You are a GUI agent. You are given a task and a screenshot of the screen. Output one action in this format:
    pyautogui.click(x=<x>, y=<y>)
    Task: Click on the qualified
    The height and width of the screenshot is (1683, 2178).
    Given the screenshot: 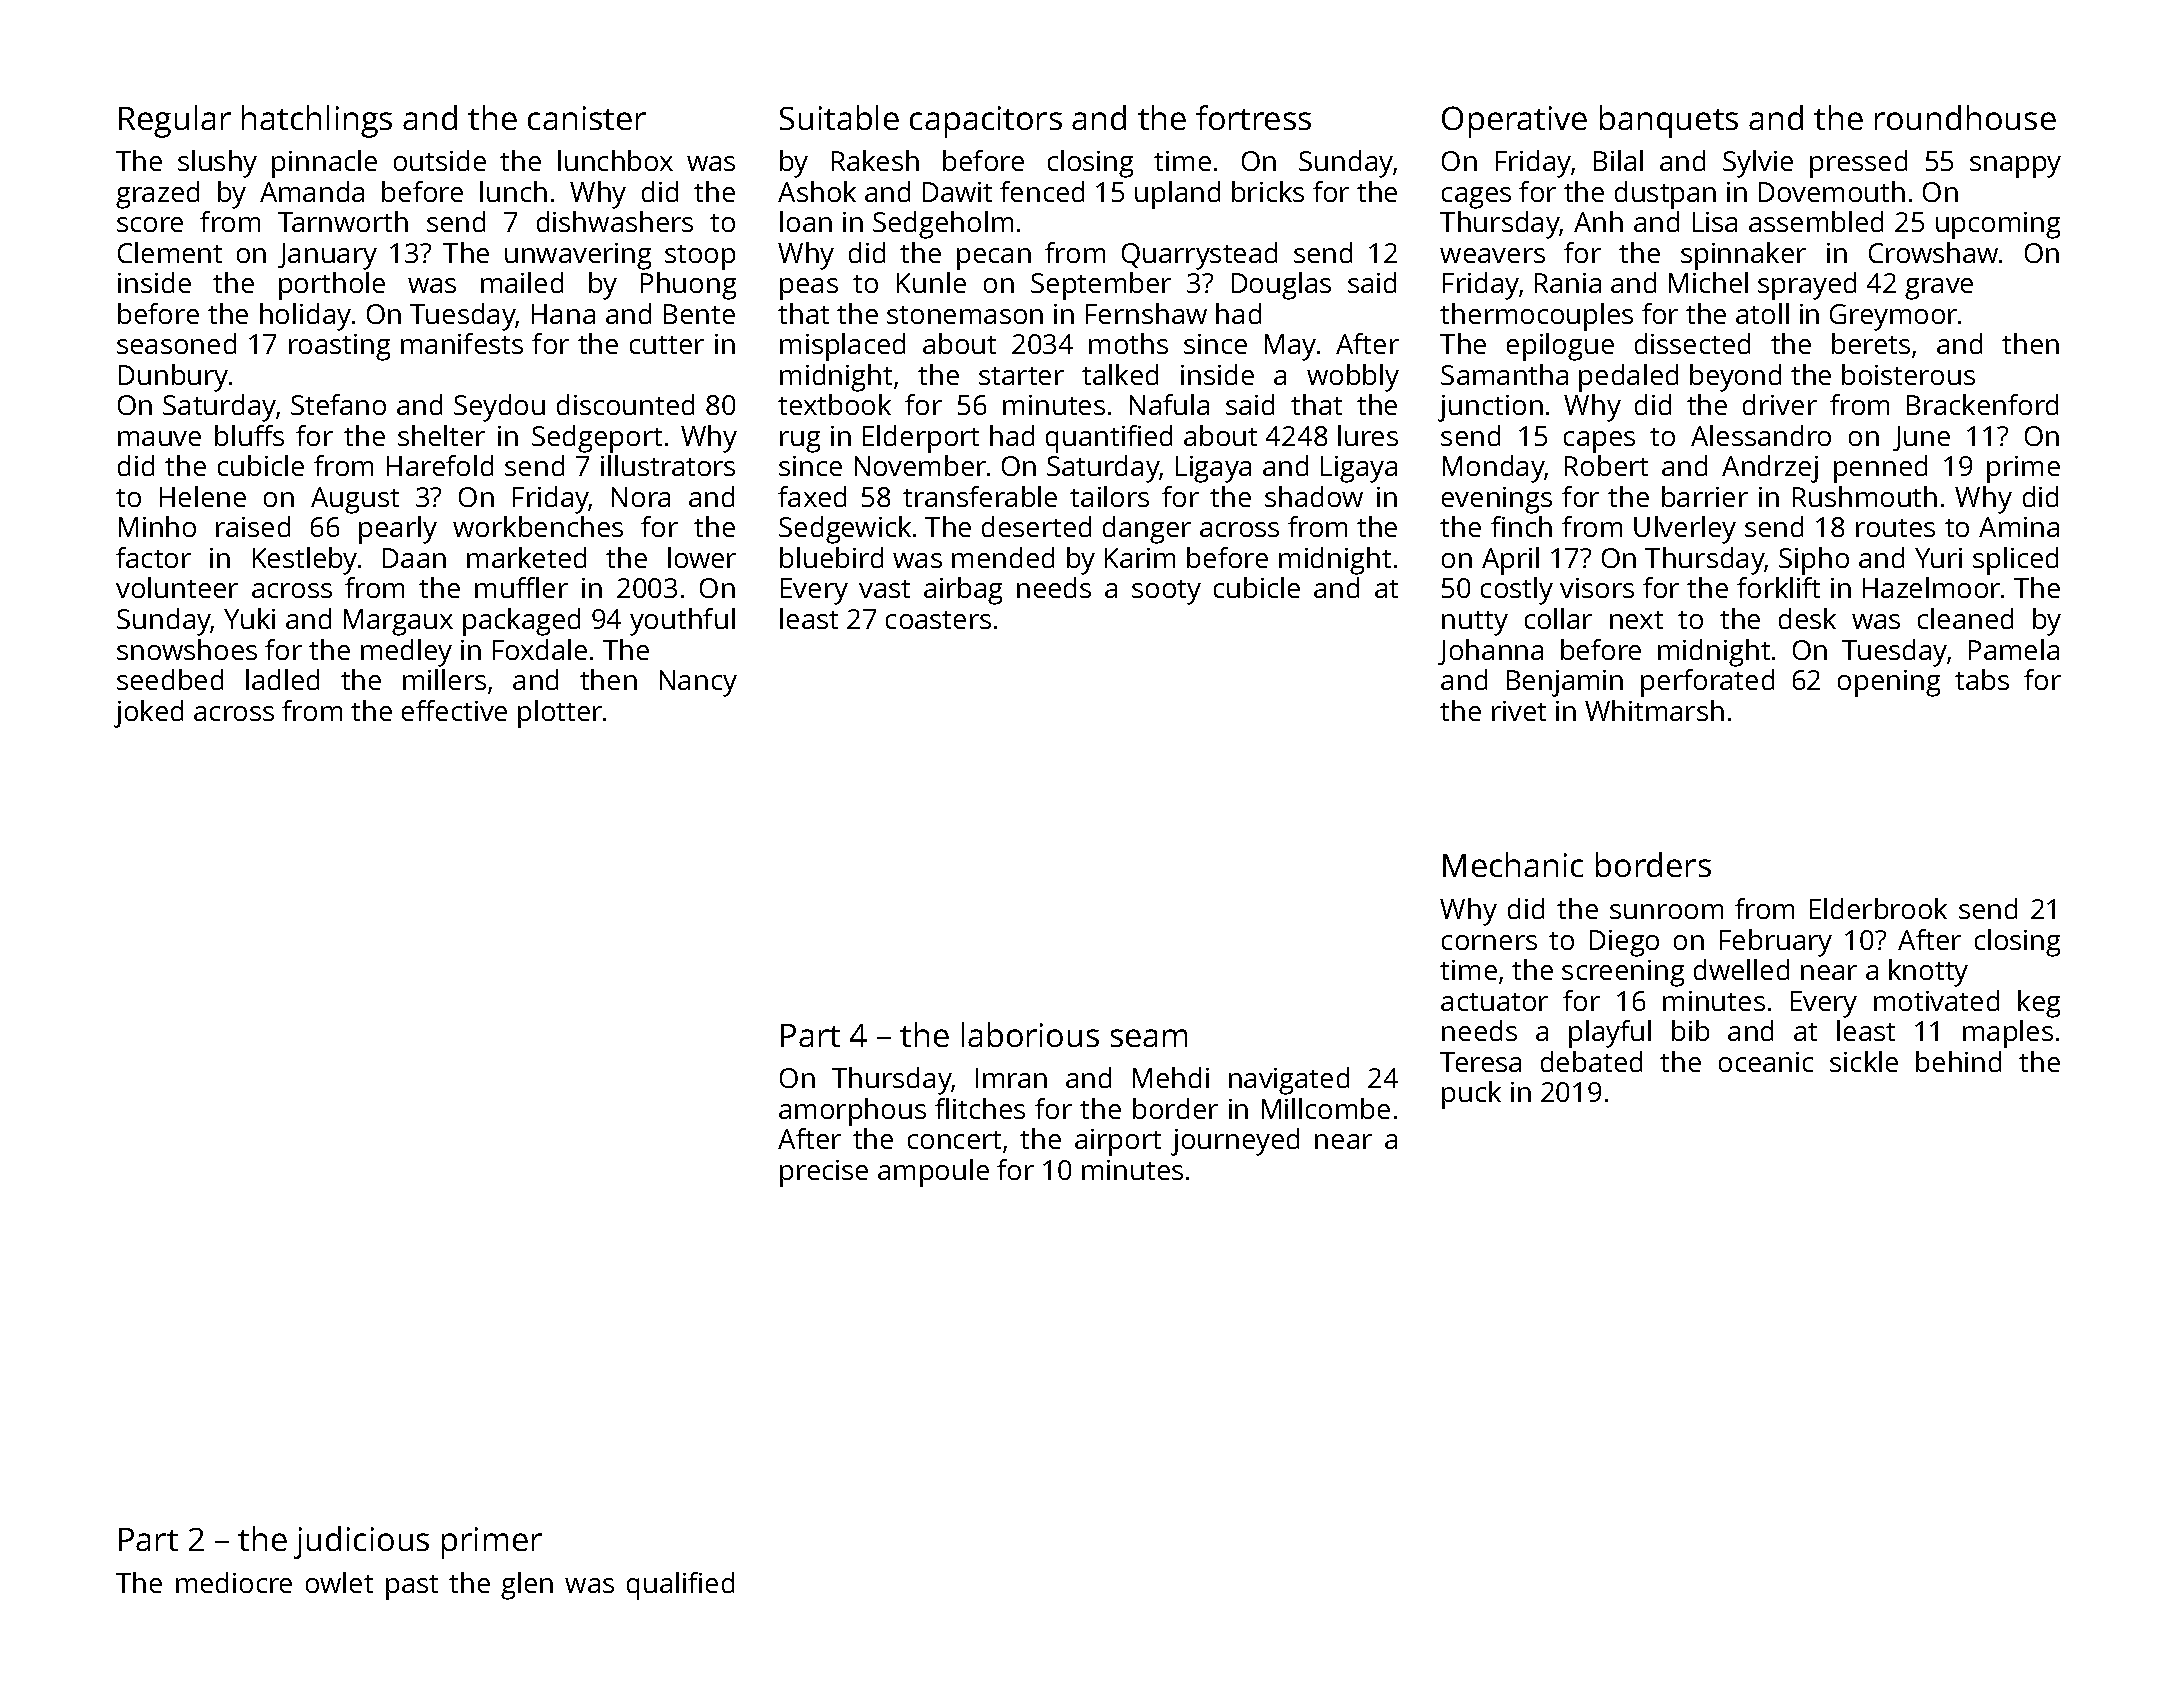 What is the action you would take?
    pyautogui.click(x=680, y=1586)
